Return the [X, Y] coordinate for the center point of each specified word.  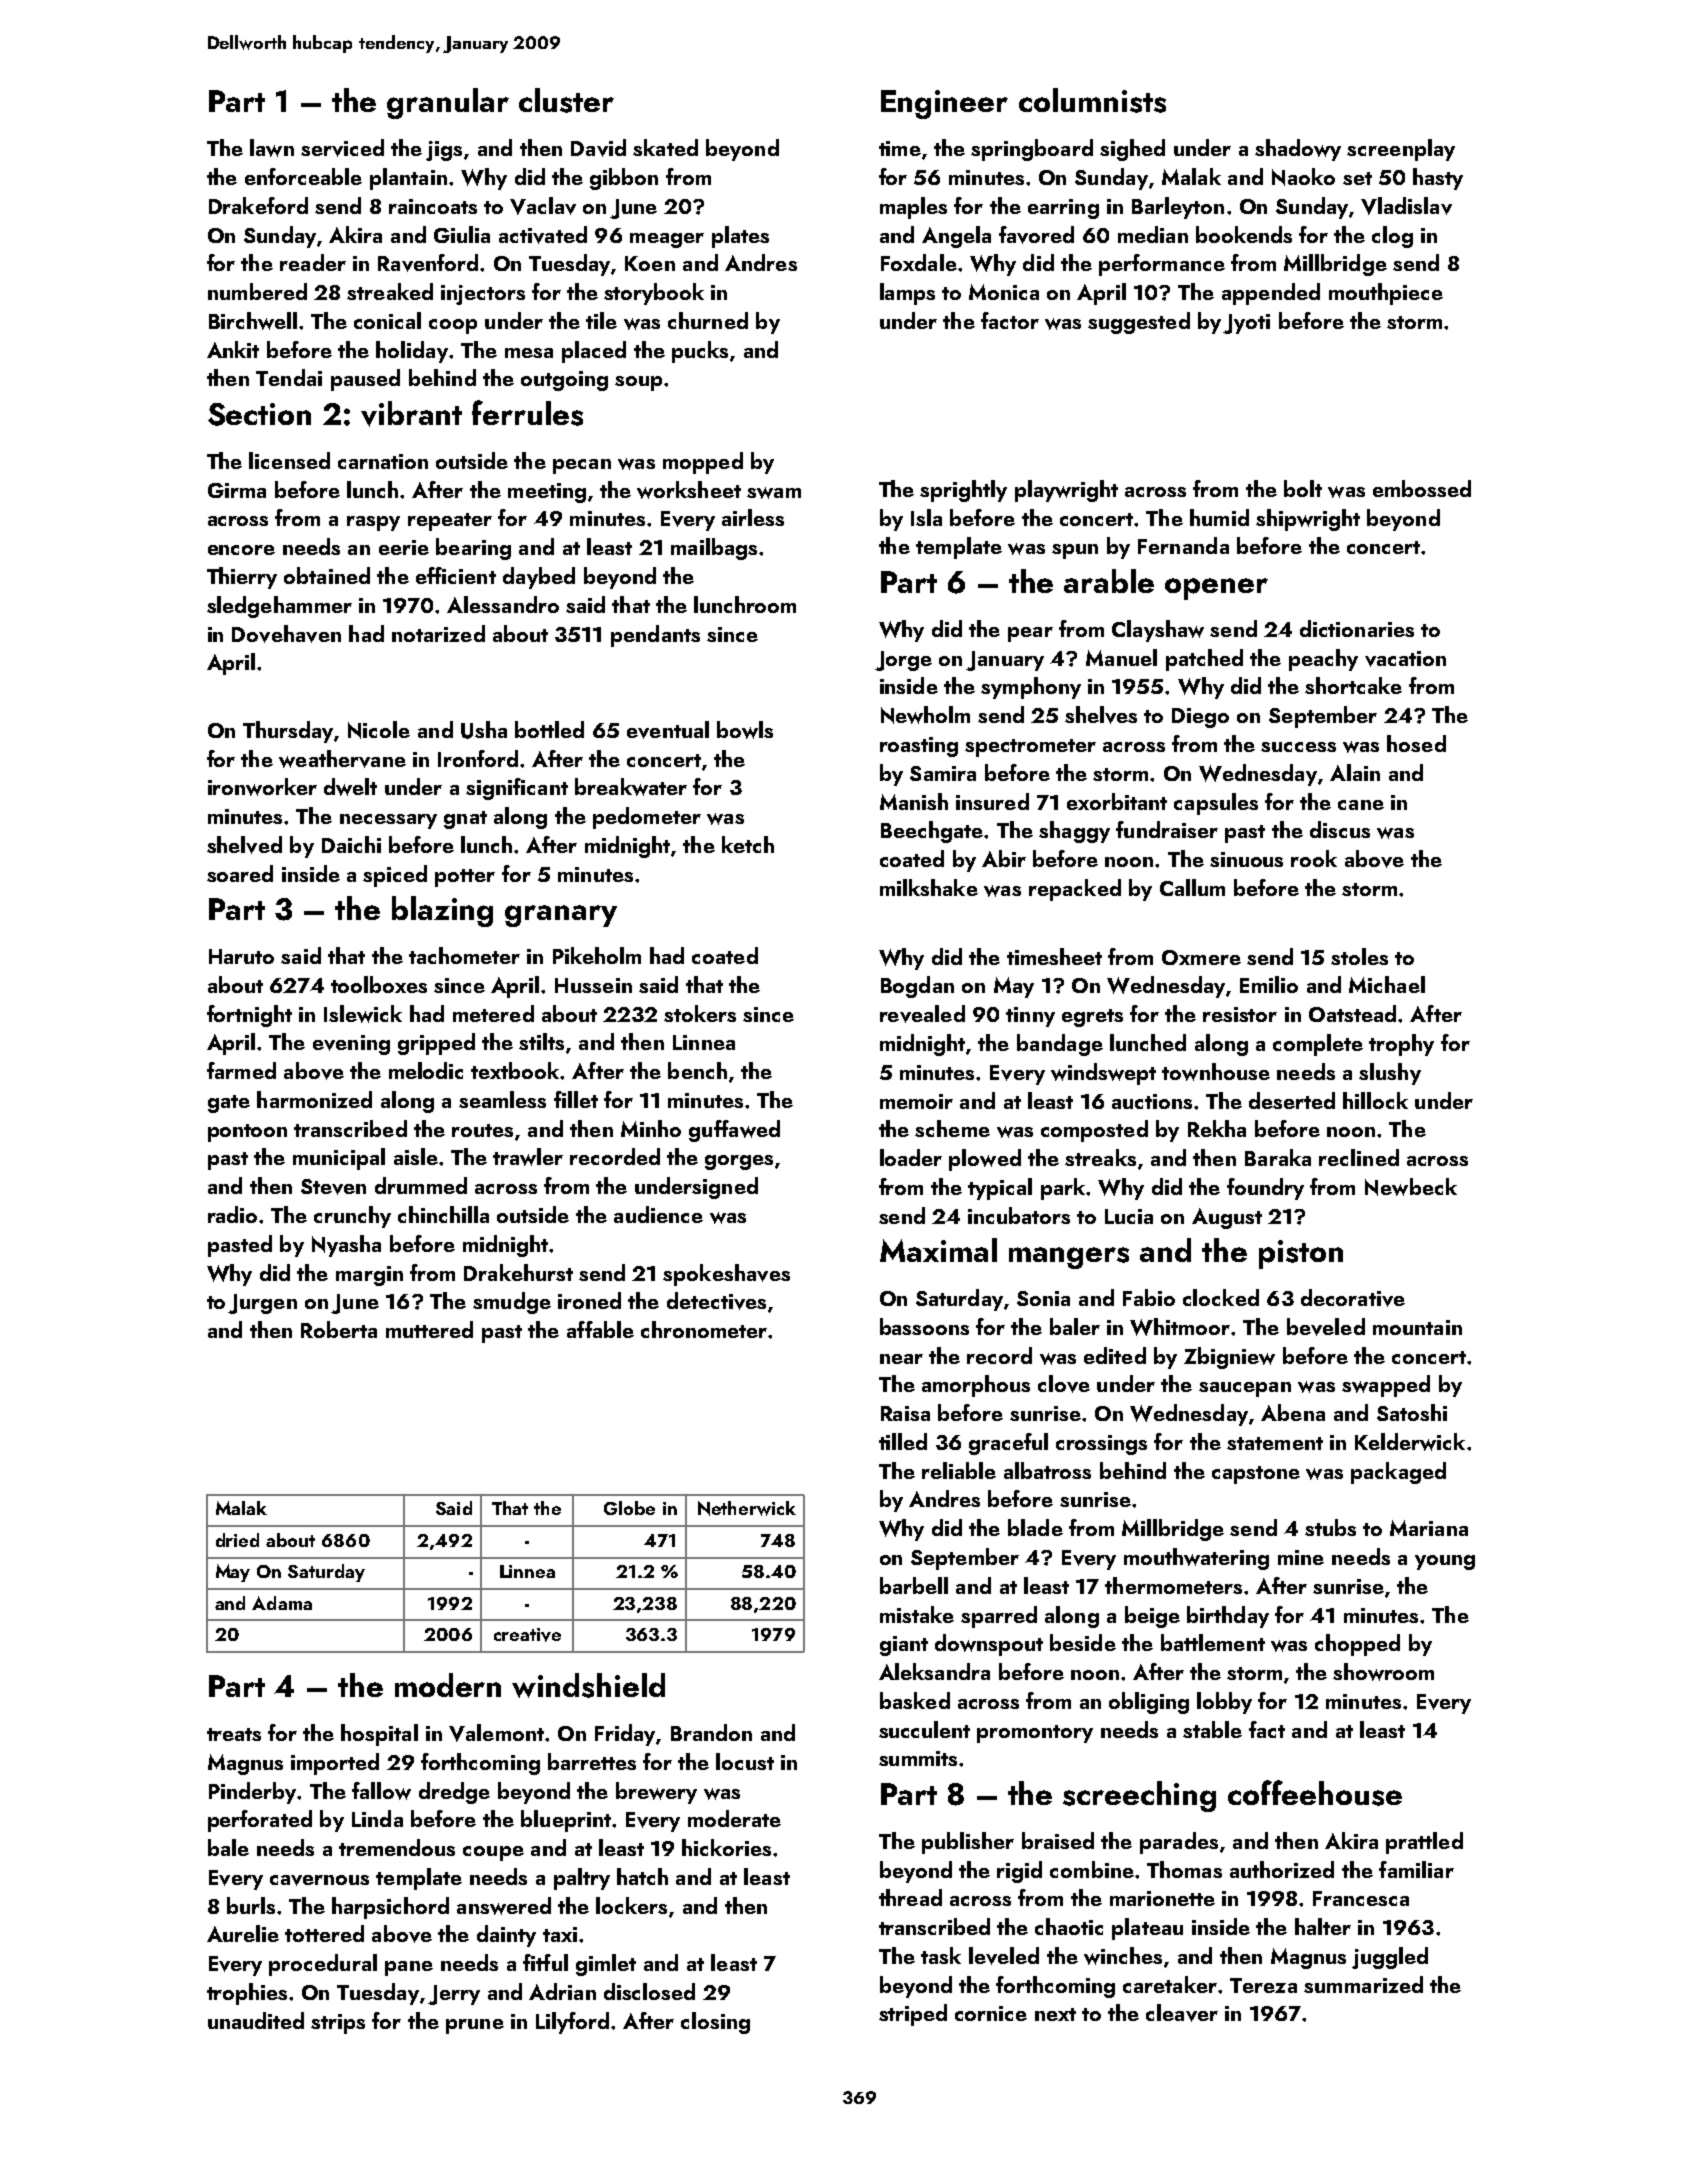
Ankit [233, 349]
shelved [244, 845]
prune [475, 2026]
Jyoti [1246, 324]
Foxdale [919, 262]
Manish [914, 801]
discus [1340, 829]
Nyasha [346, 1246]
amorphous [976, 1386]
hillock [1375, 1100]
